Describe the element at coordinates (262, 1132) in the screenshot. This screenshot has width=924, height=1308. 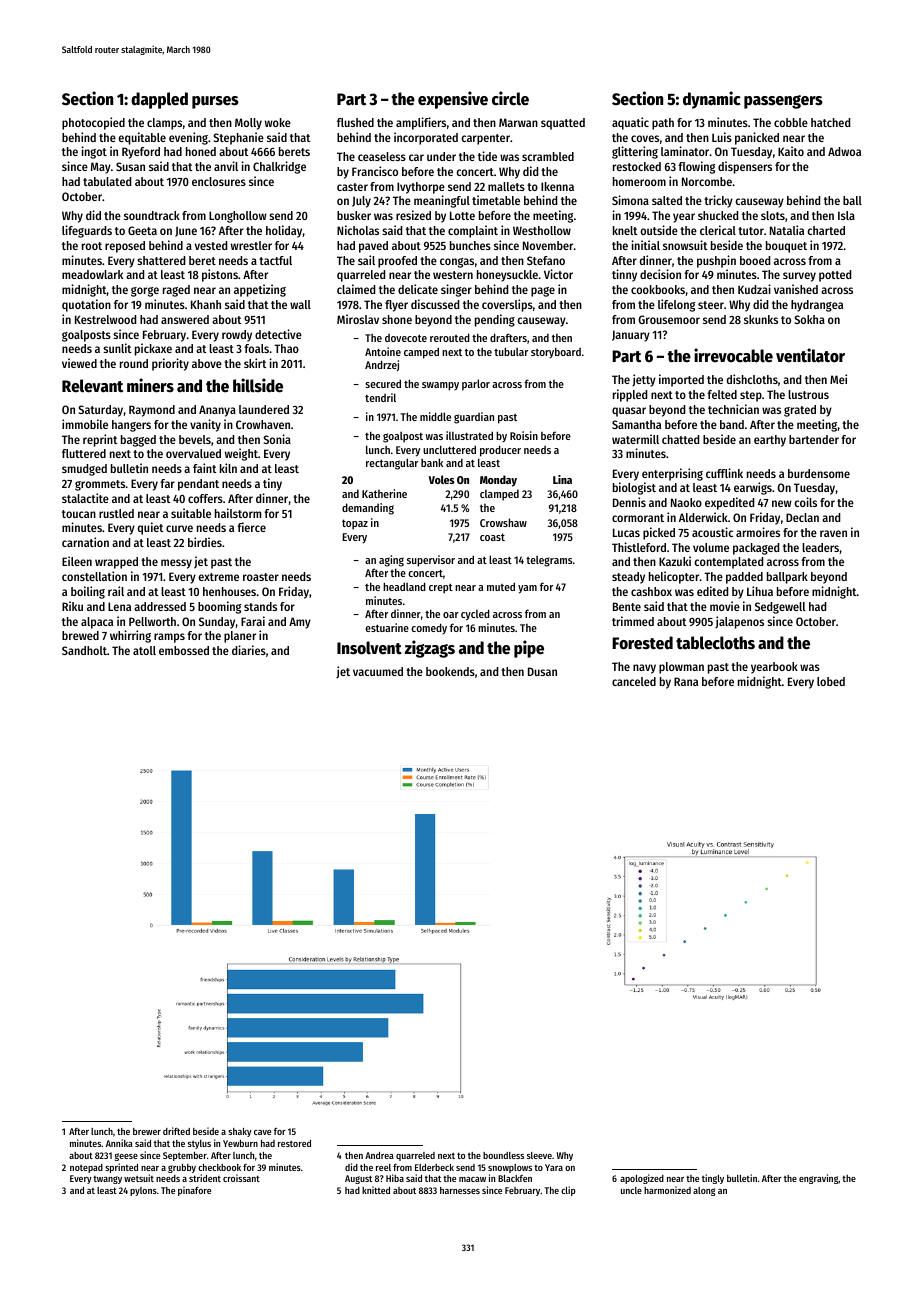
I see `cave` at that location.
